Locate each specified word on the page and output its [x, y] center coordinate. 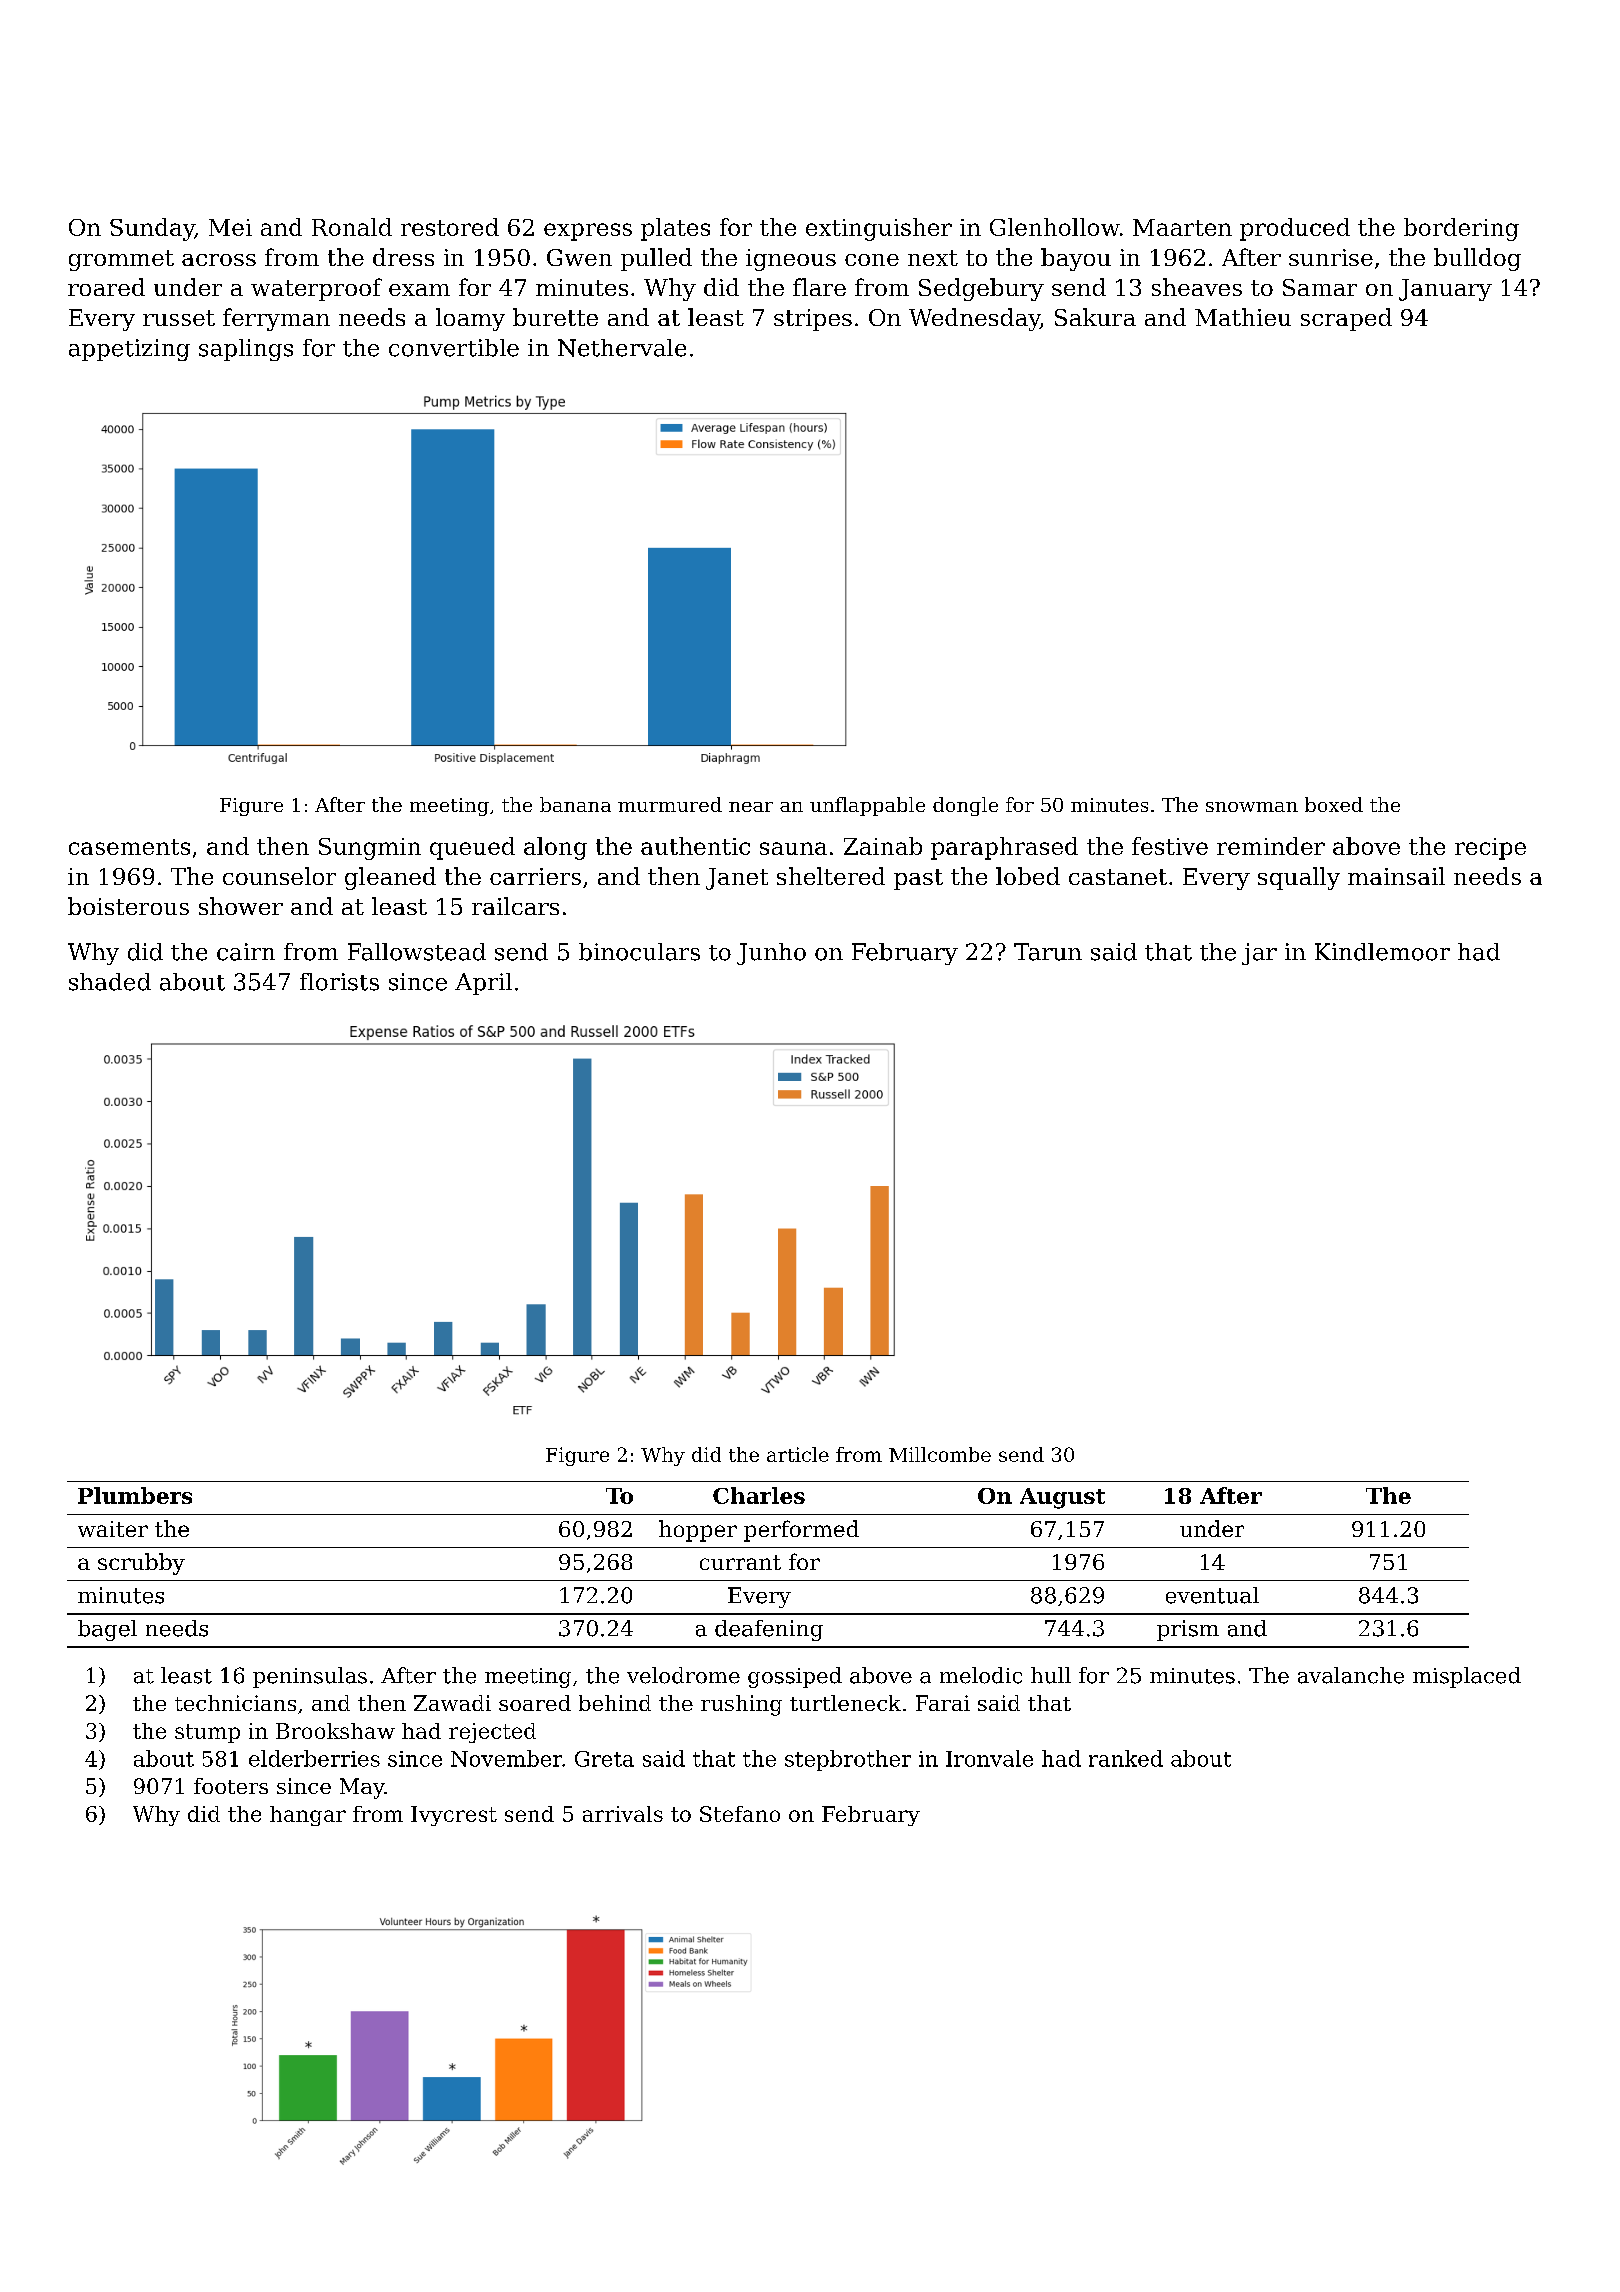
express [588, 232]
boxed [1334, 804]
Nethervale [622, 348]
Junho [771, 954]
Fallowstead [417, 952]
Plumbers [135, 1495]
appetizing [129, 350]
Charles [759, 1495]
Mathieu [1243, 317]
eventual [1212, 1595]
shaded [110, 982]
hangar [308, 1816]
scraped [1346, 319]
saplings [246, 350]
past [918, 879]
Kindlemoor [1382, 952]
